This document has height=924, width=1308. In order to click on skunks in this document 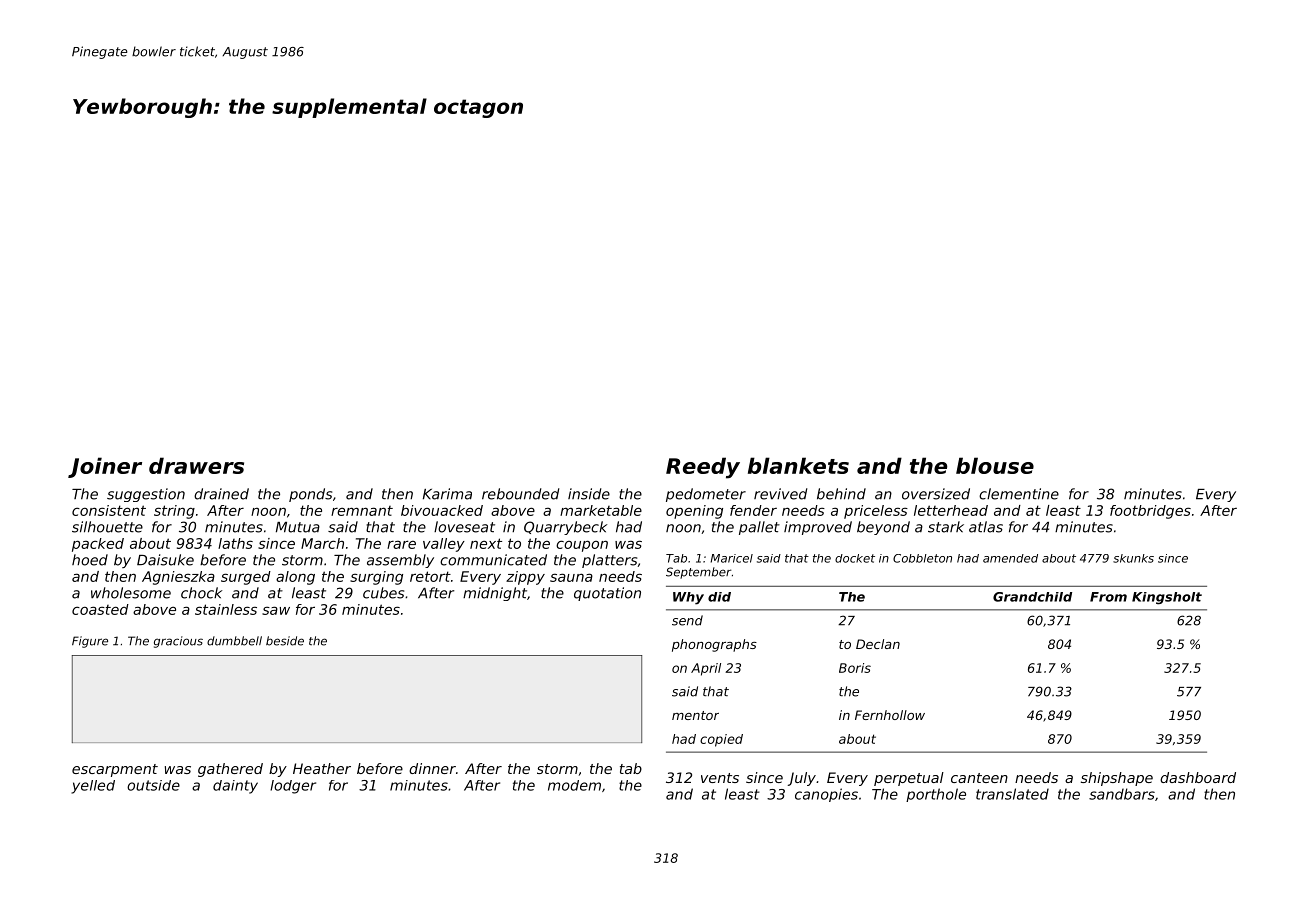, I will do `click(1133, 558)`.
